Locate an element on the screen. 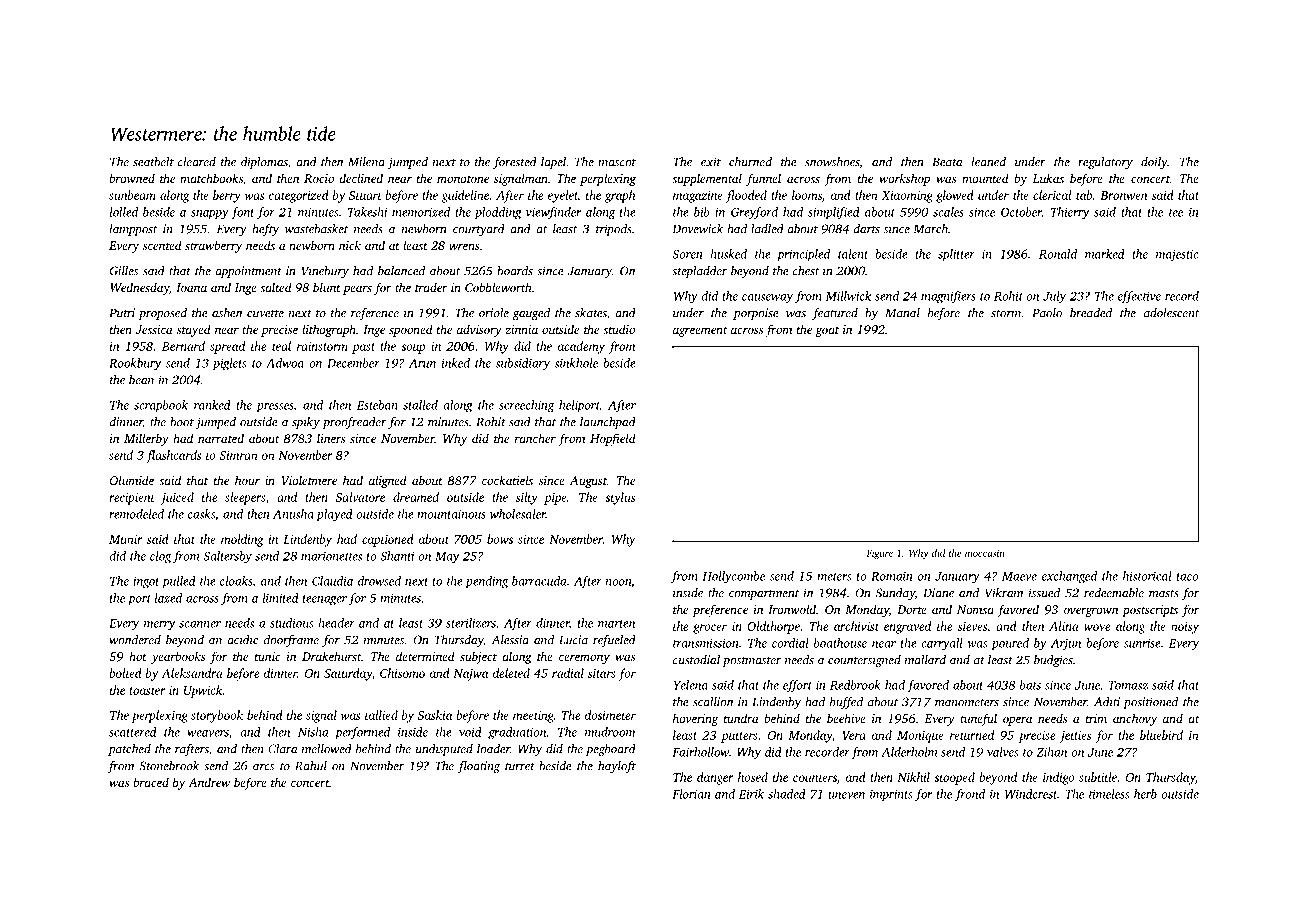 The image size is (1308, 924). Bronwen is located at coordinates (1123, 195).
